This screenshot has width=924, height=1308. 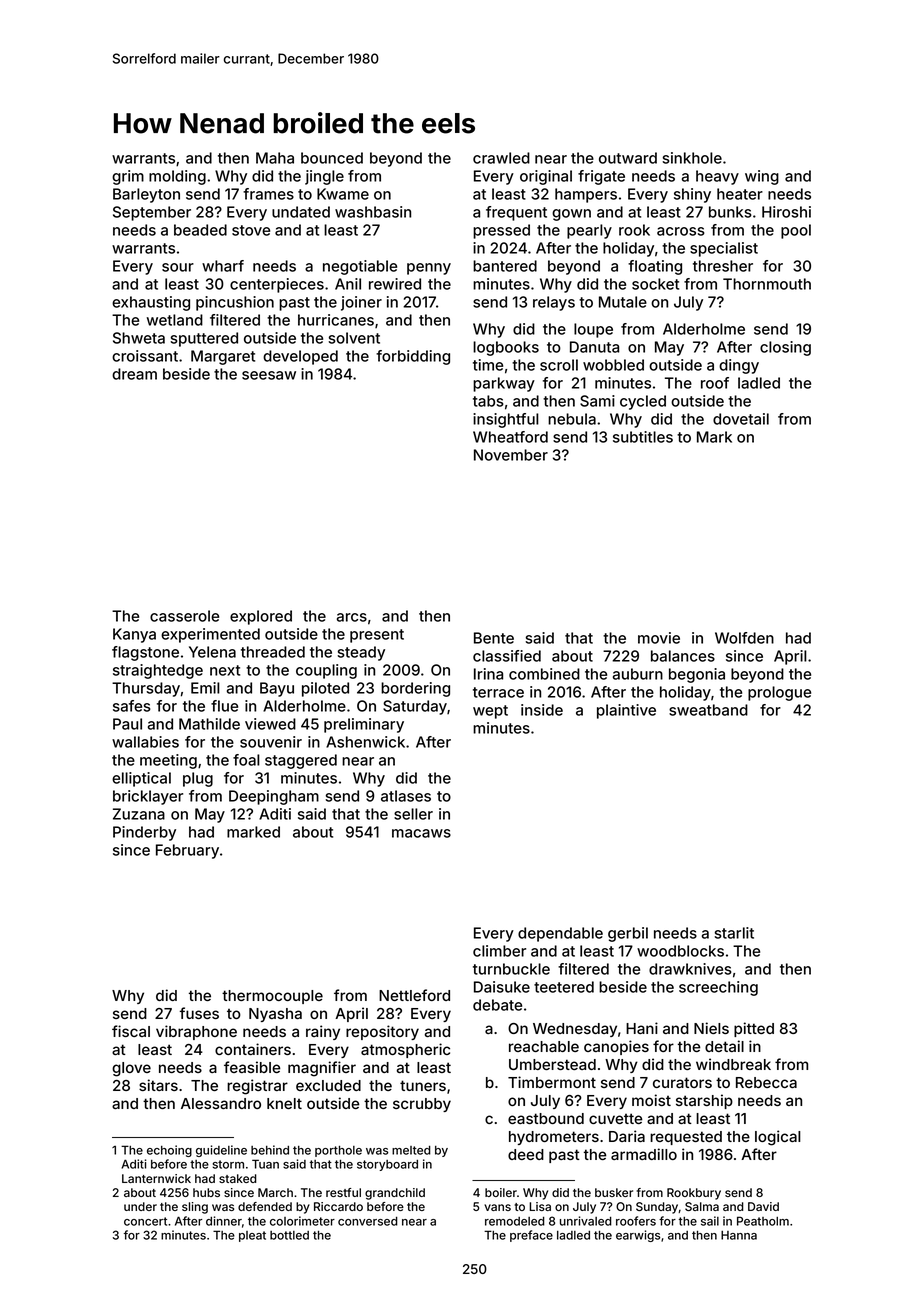 What do you see at coordinates (395, 1194) in the screenshot?
I see `grandchild` at bounding box center [395, 1194].
